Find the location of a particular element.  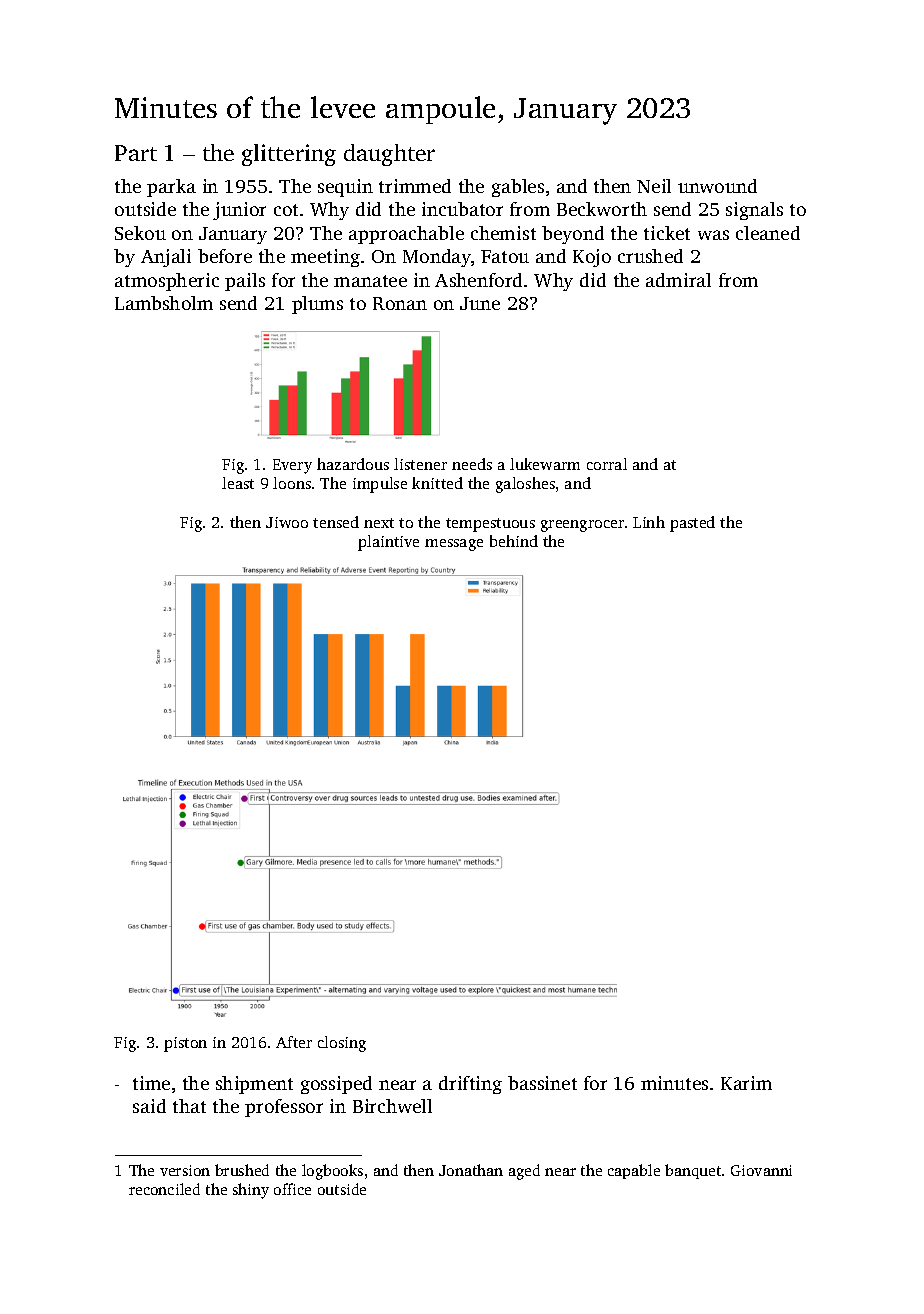

aged is located at coordinates (524, 1172).
